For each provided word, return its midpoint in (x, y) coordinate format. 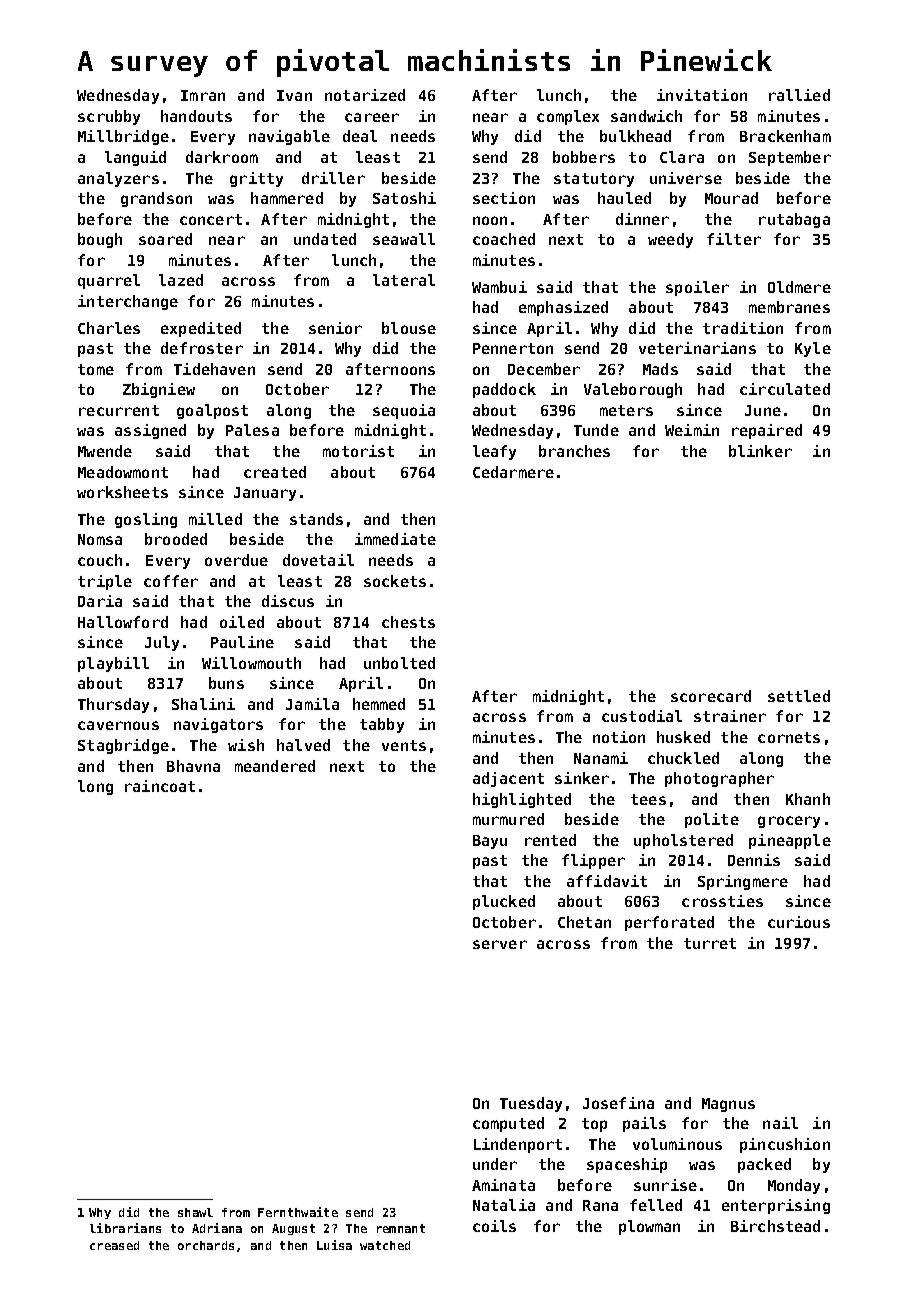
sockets (395, 581)
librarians (125, 1228)
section (504, 198)
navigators (218, 725)
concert (211, 219)
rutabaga (794, 220)
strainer (730, 716)
